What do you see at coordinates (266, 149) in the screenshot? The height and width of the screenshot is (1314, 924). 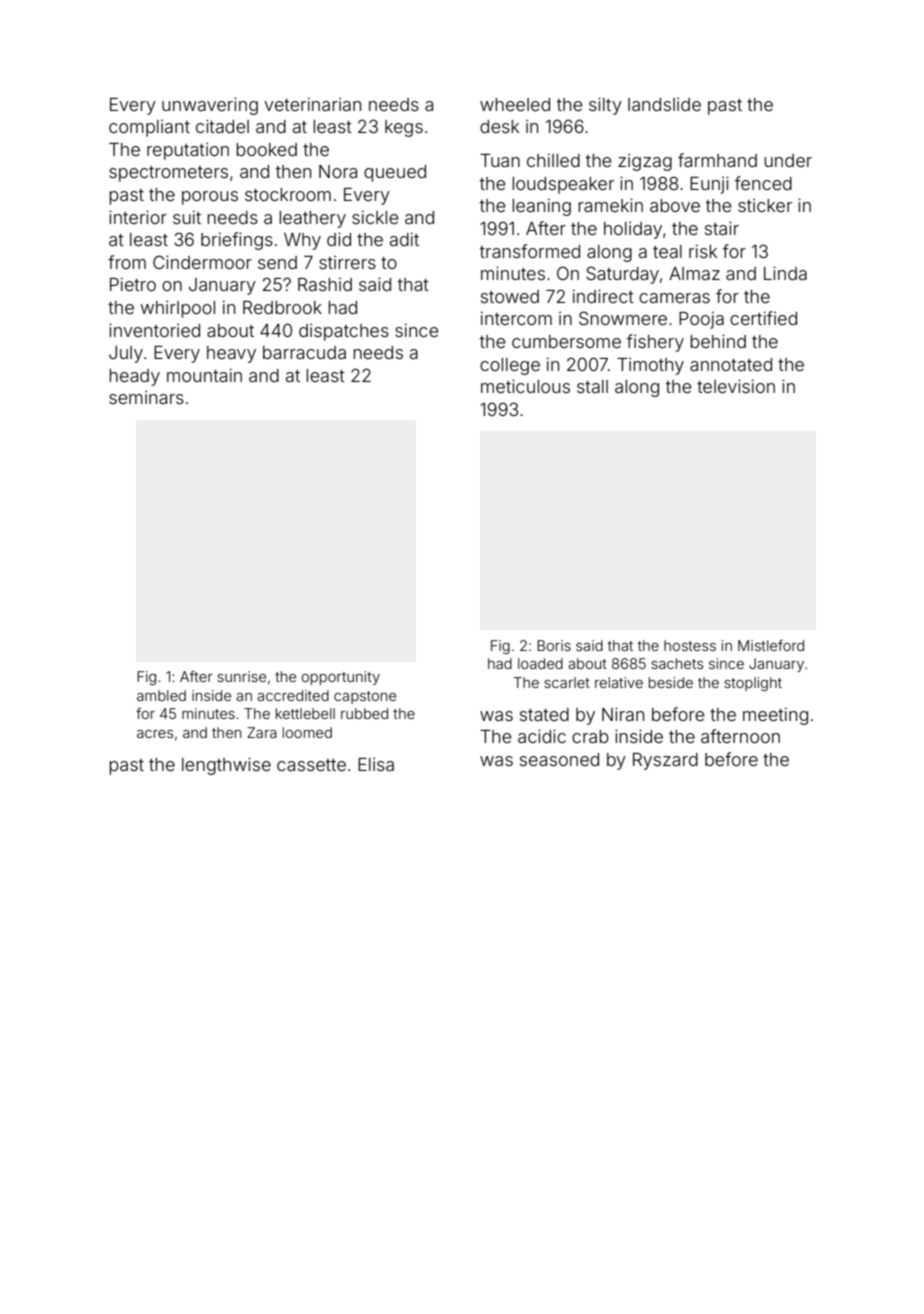 I see `booked` at bounding box center [266, 149].
